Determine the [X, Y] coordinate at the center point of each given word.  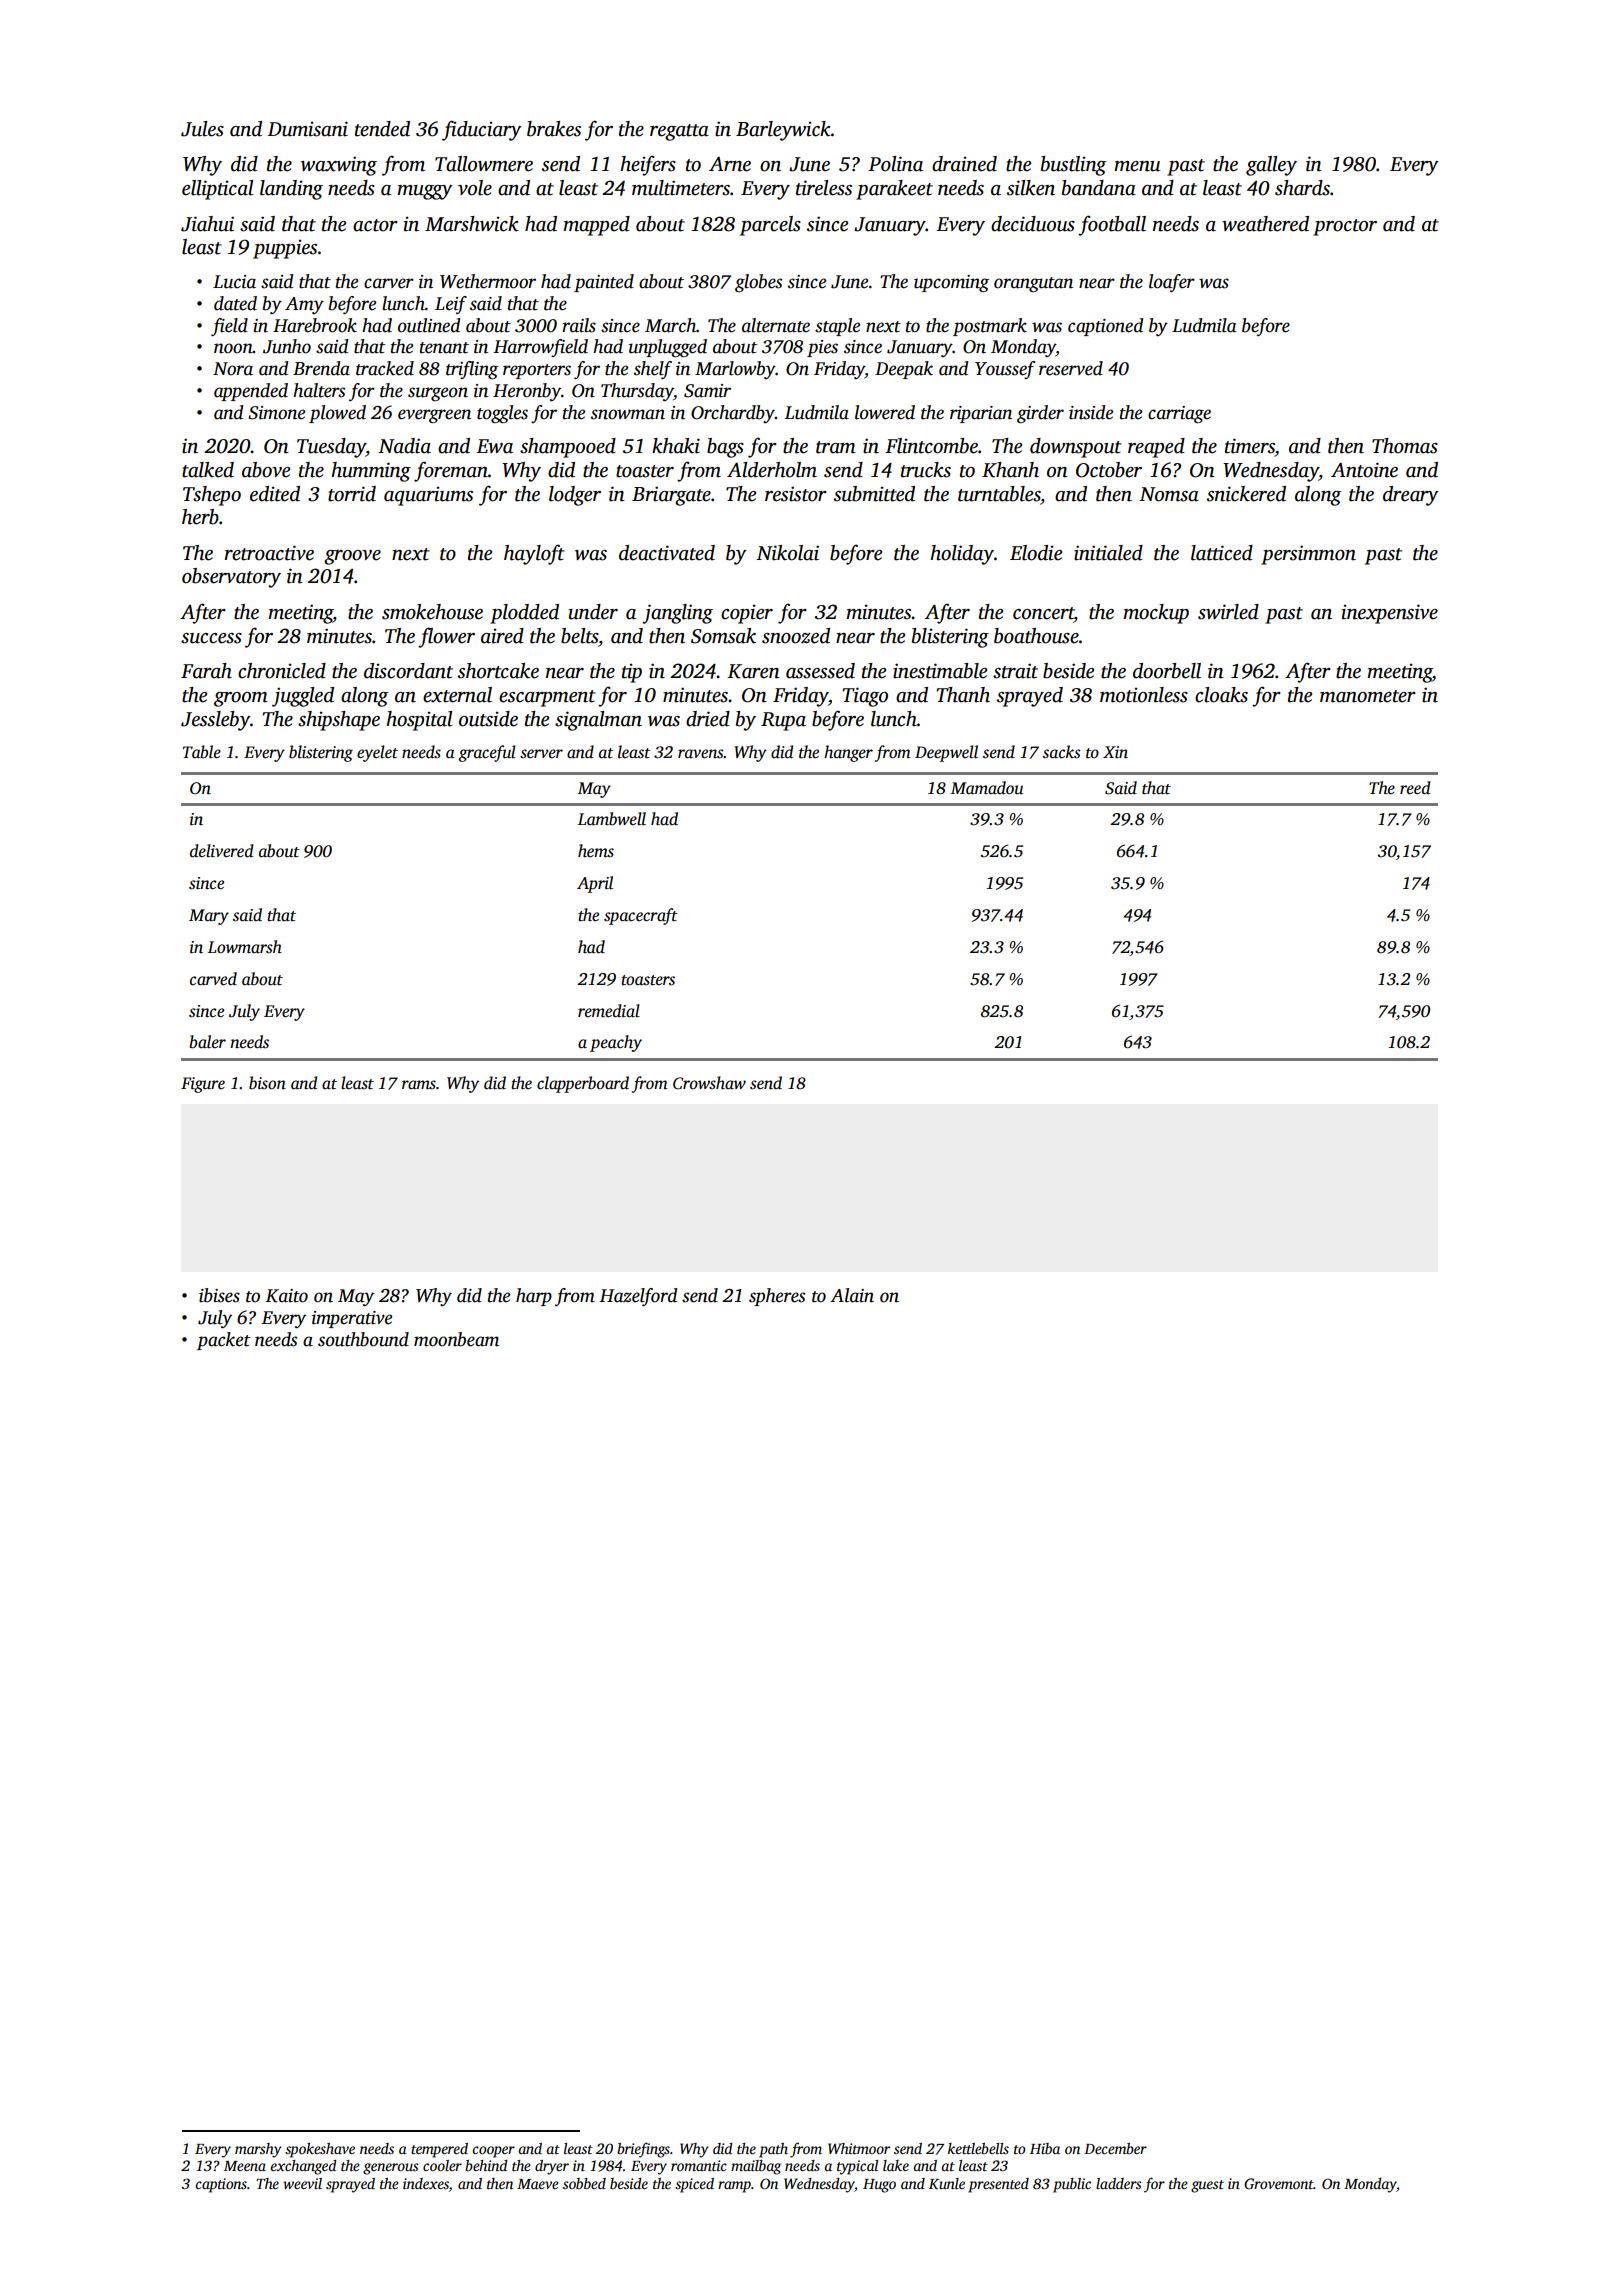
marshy [258, 2150]
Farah [206, 671]
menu [1137, 166]
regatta [679, 132]
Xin [1115, 752]
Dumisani [307, 129]
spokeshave [320, 2150]
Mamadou [987, 788]
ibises [219, 1295]
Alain [852, 1295]
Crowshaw [709, 1083]
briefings [643, 2150]
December [1115, 2148]
